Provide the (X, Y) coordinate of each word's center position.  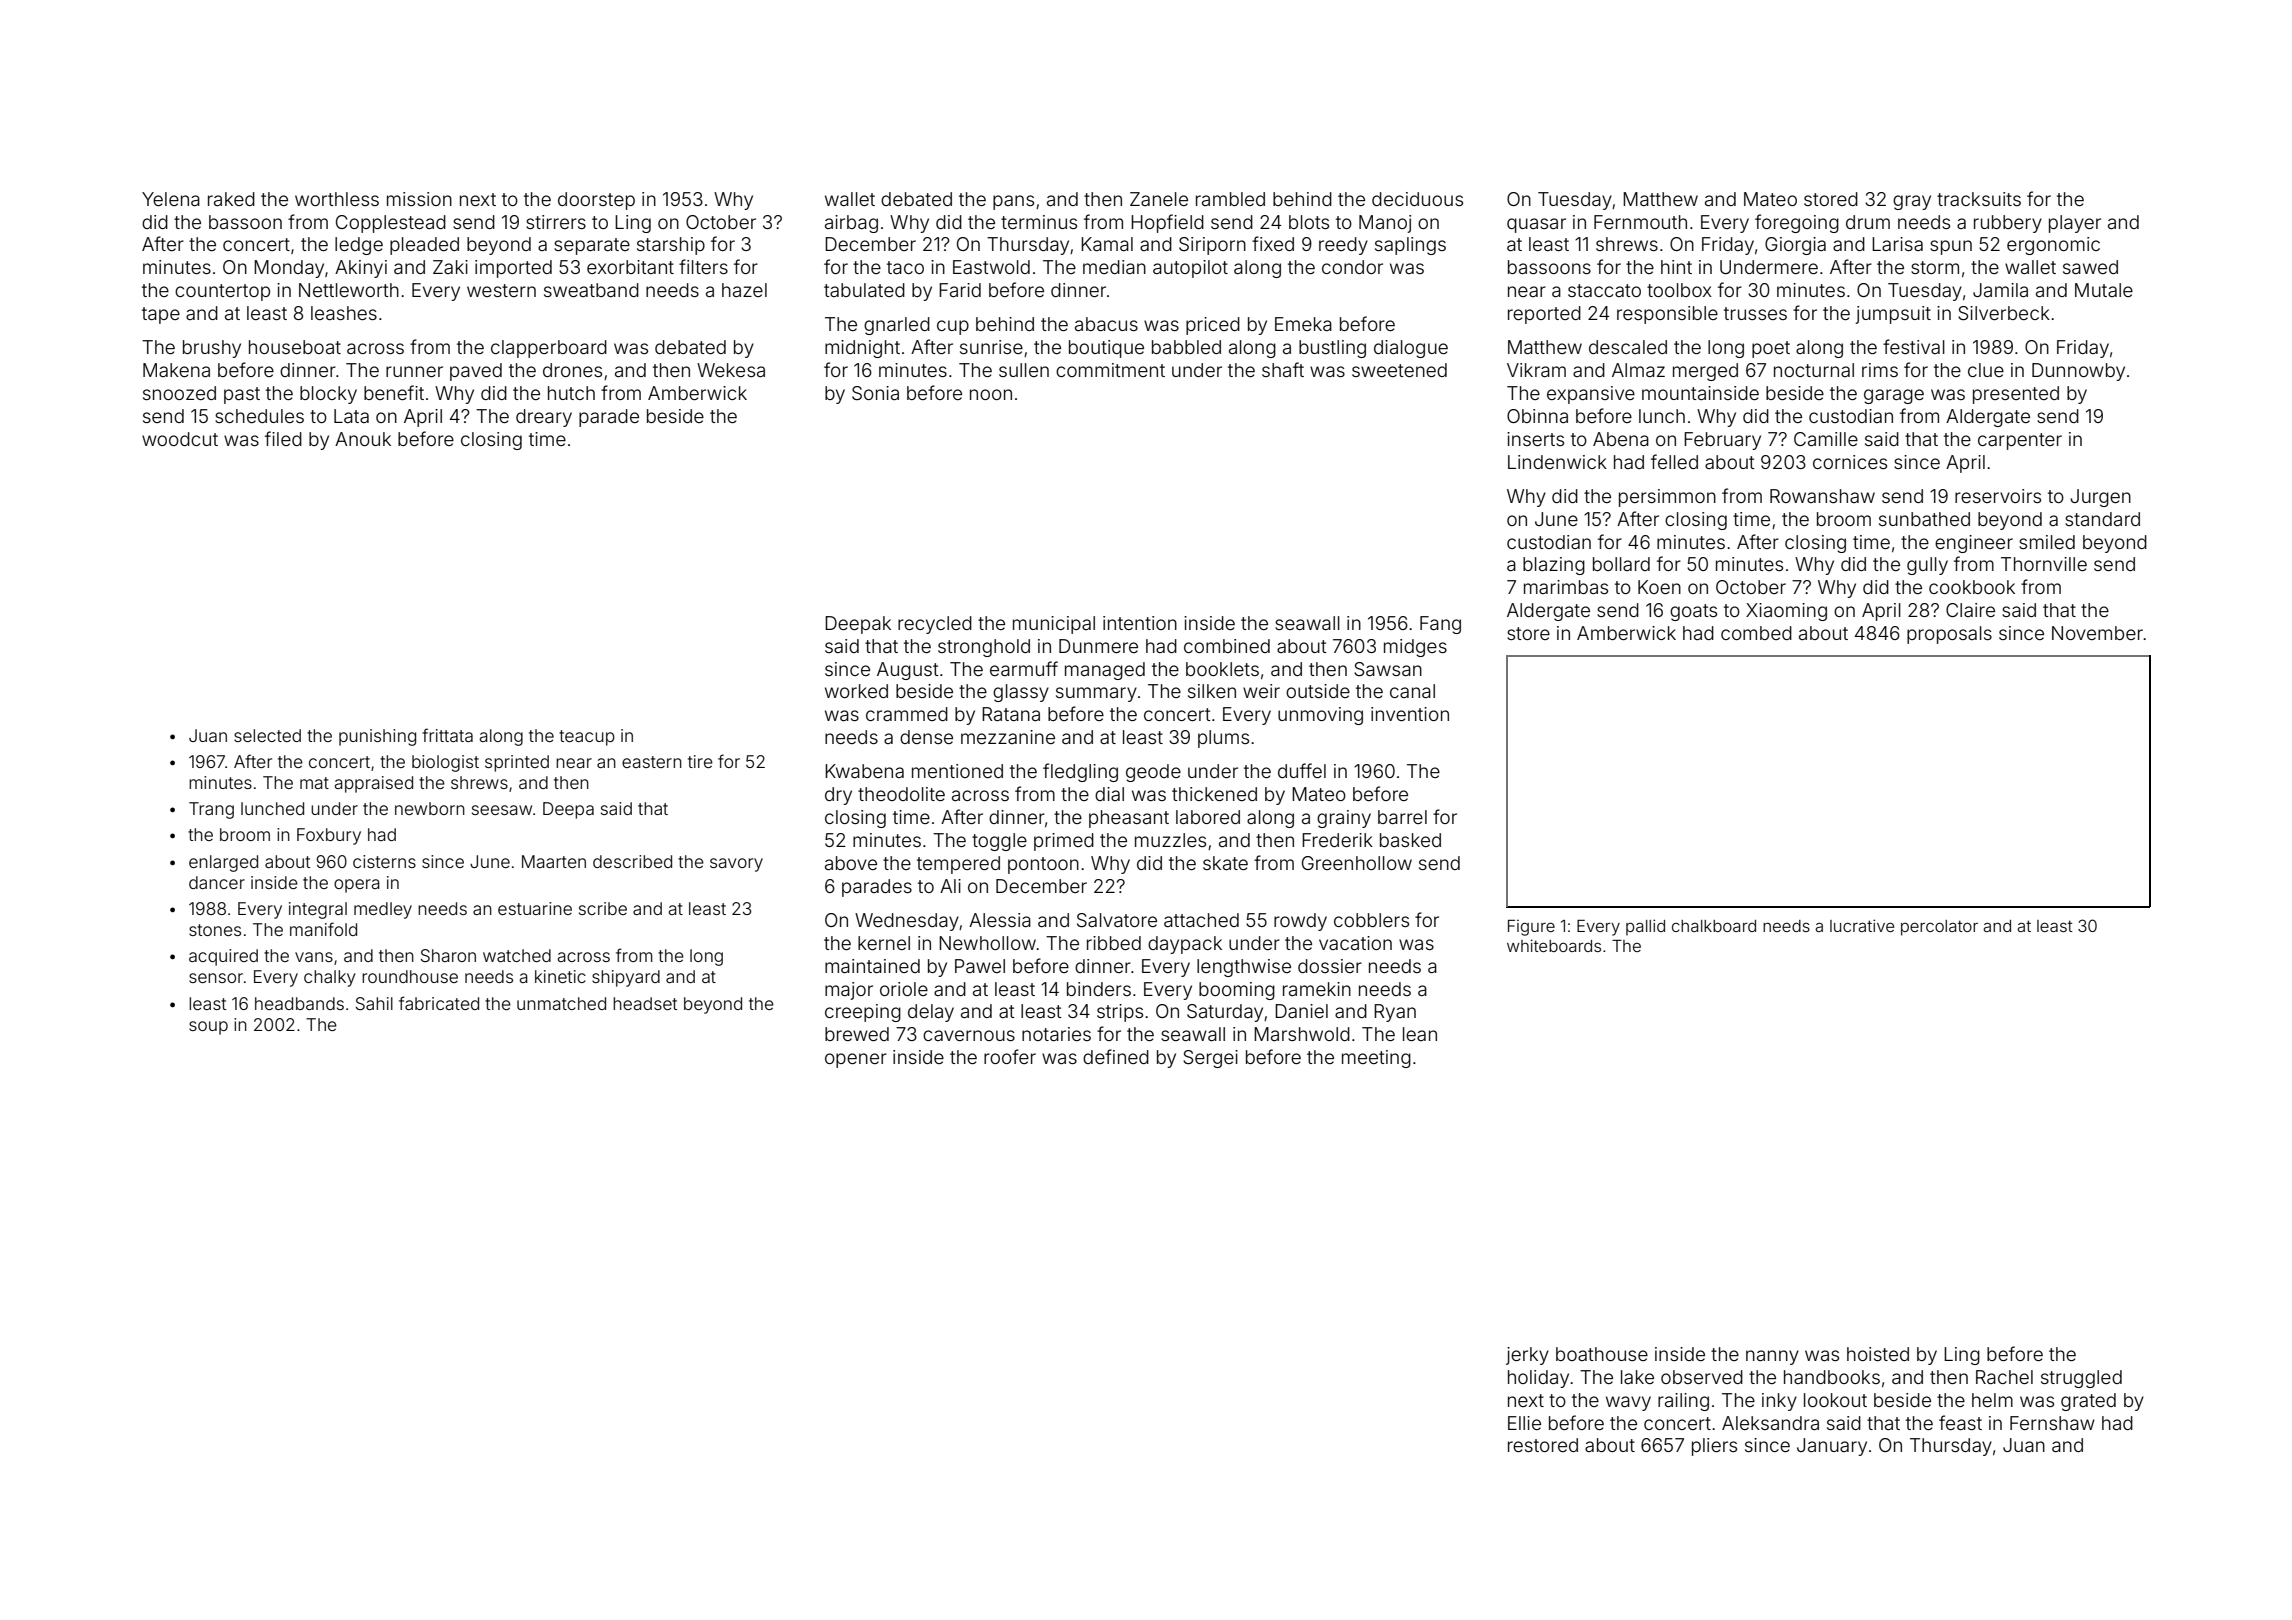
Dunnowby (2078, 372)
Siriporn (1212, 246)
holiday (1538, 1379)
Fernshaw (2052, 1423)
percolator (1939, 928)
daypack (1185, 945)
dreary (544, 418)
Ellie (1524, 1423)
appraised (373, 784)
